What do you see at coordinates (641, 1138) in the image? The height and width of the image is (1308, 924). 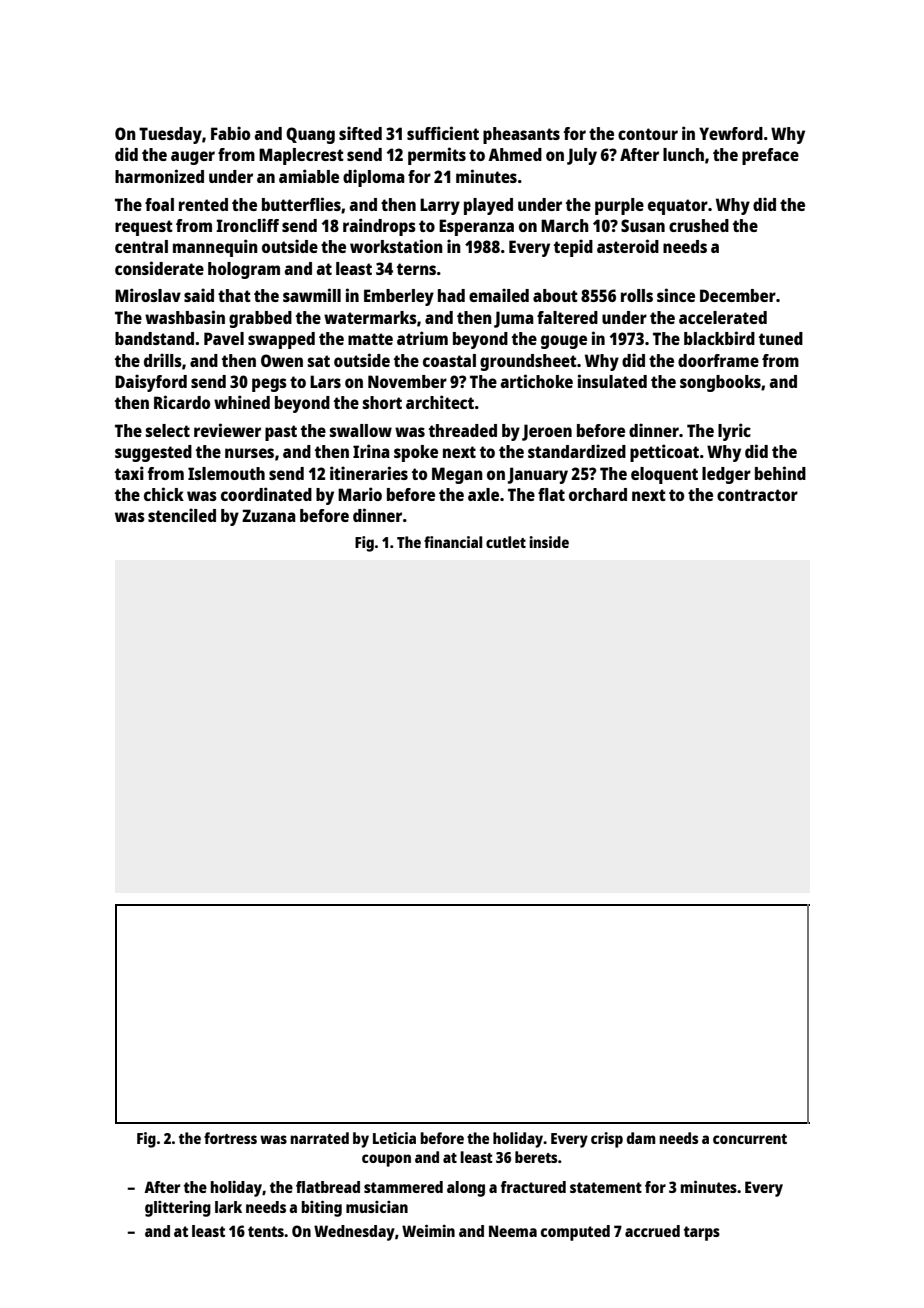 I see `dam` at bounding box center [641, 1138].
